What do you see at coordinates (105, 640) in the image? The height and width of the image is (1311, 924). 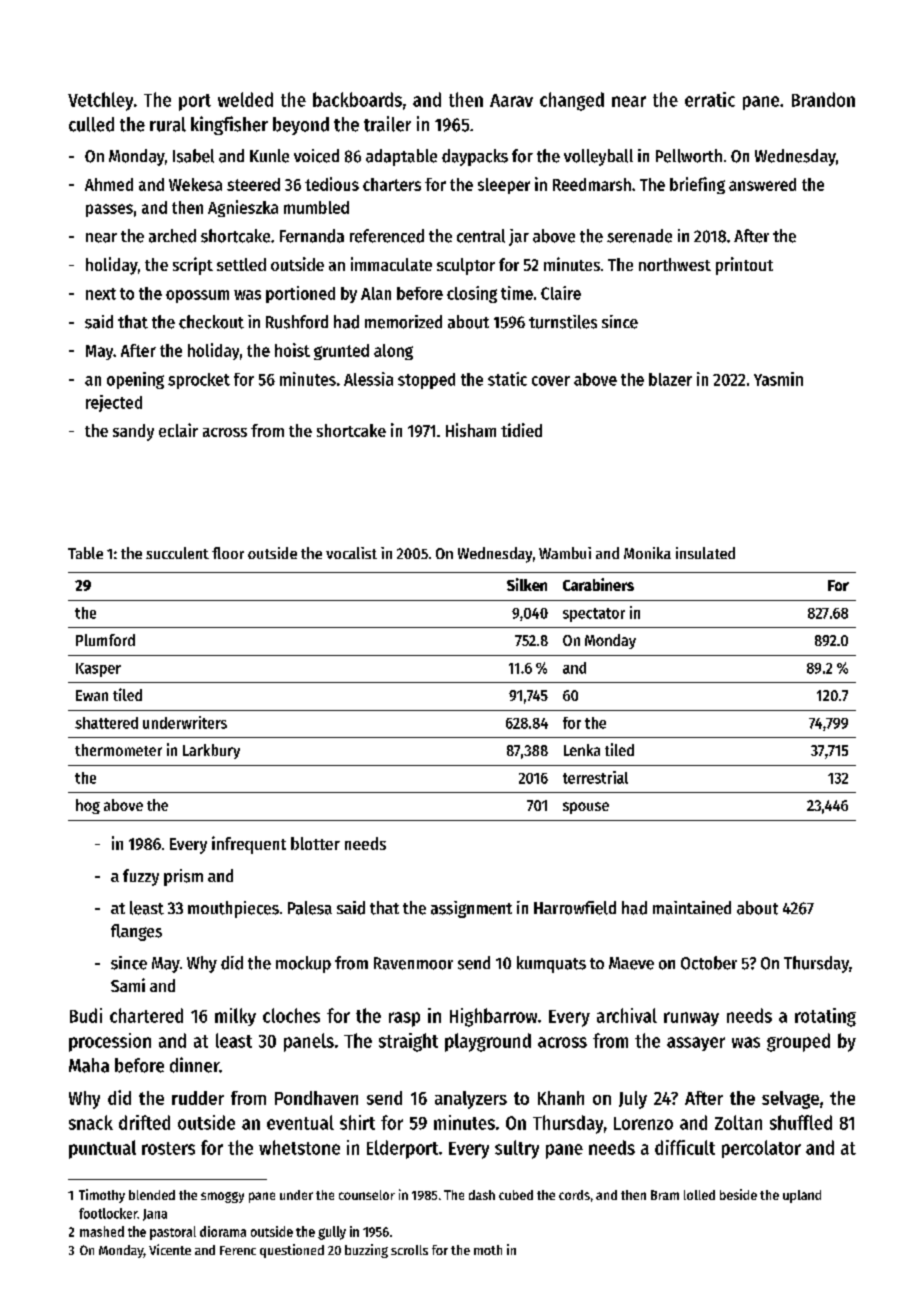 I see `Plumford` at bounding box center [105, 640].
